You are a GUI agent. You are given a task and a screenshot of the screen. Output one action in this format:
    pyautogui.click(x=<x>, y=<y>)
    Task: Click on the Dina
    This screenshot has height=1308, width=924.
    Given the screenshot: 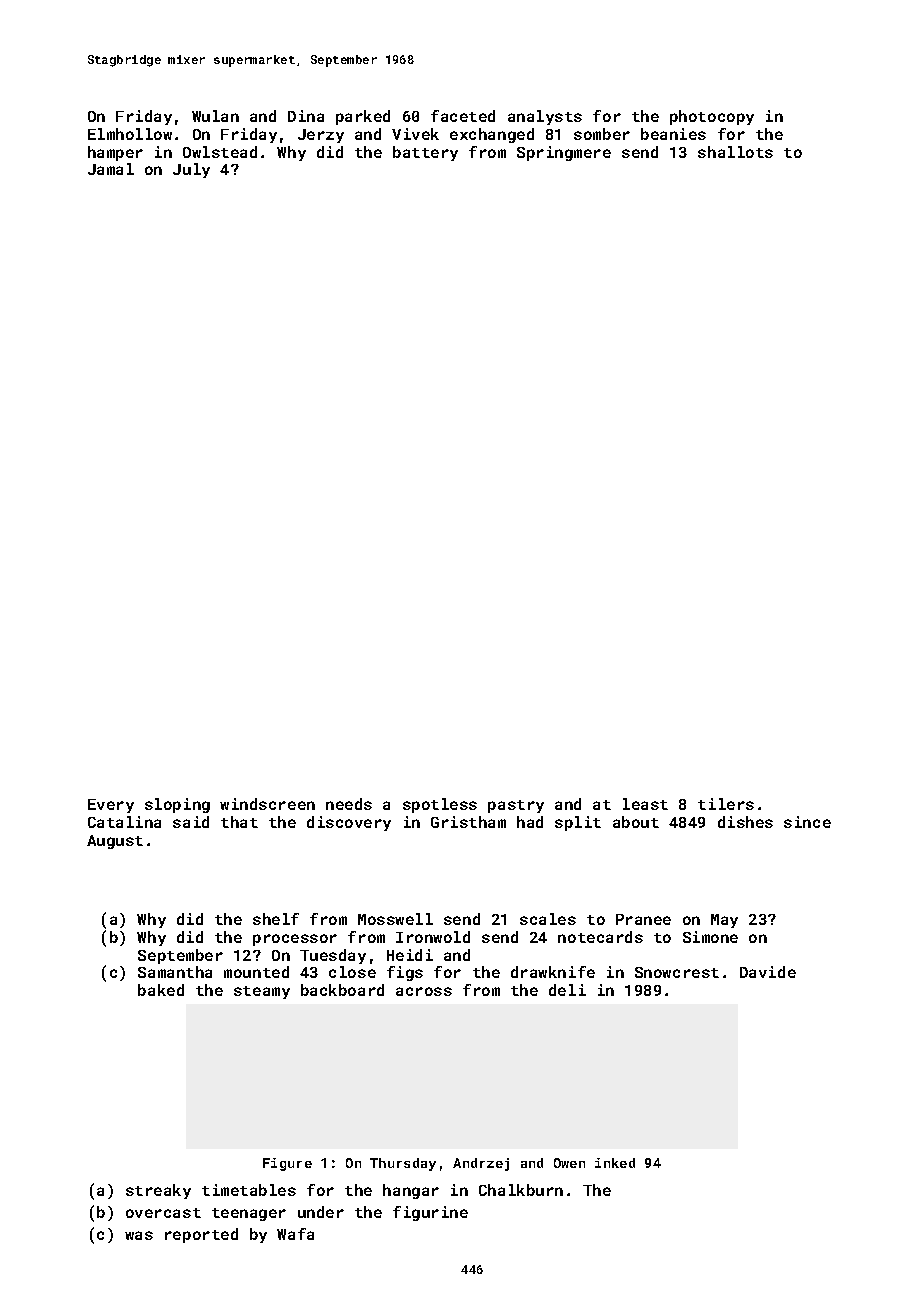 What is the action you would take?
    pyautogui.click(x=306, y=116)
